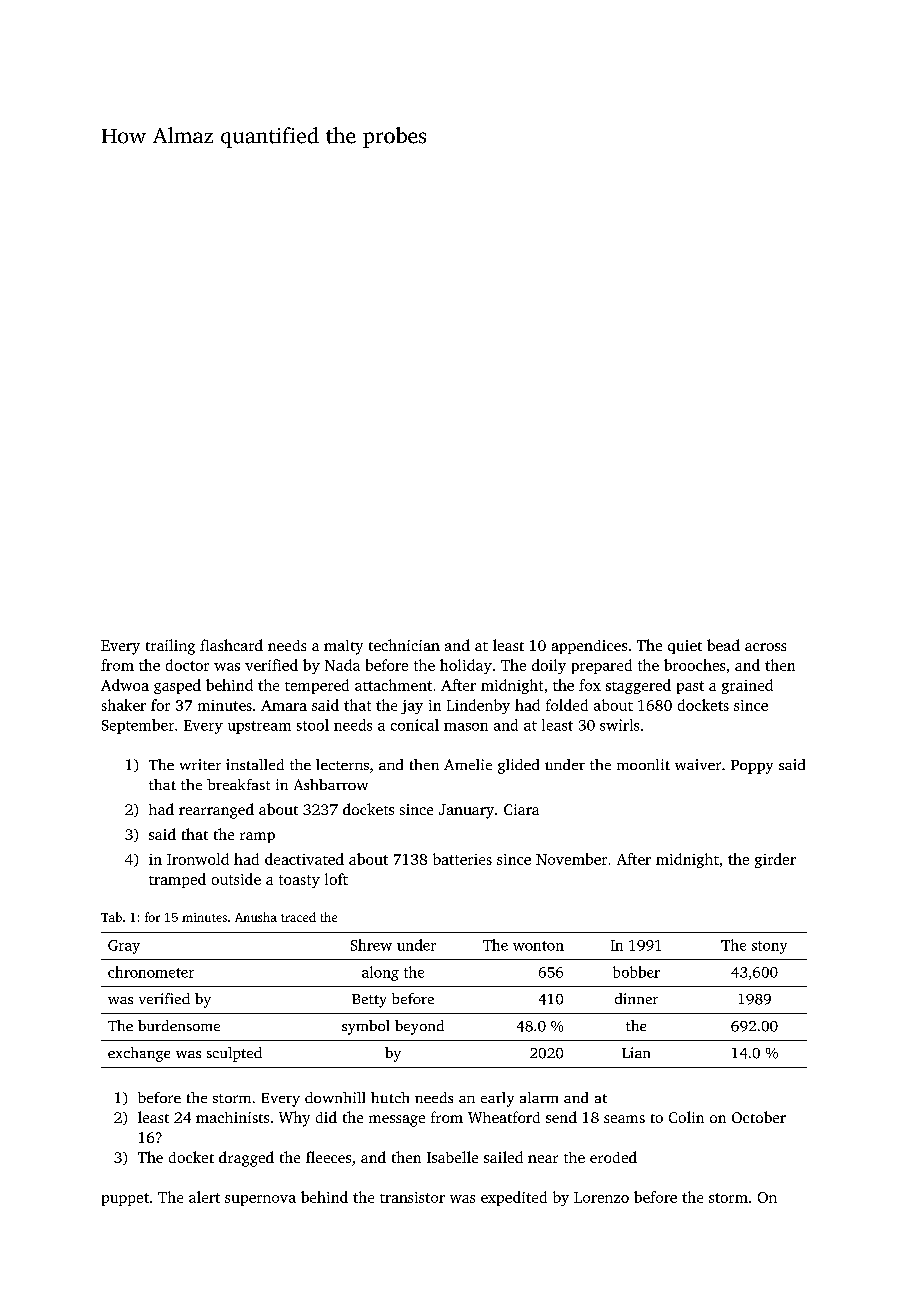 The height and width of the screenshot is (1316, 908). Describe the element at coordinates (769, 947) in the screenshot. I see `stony` at that location.
